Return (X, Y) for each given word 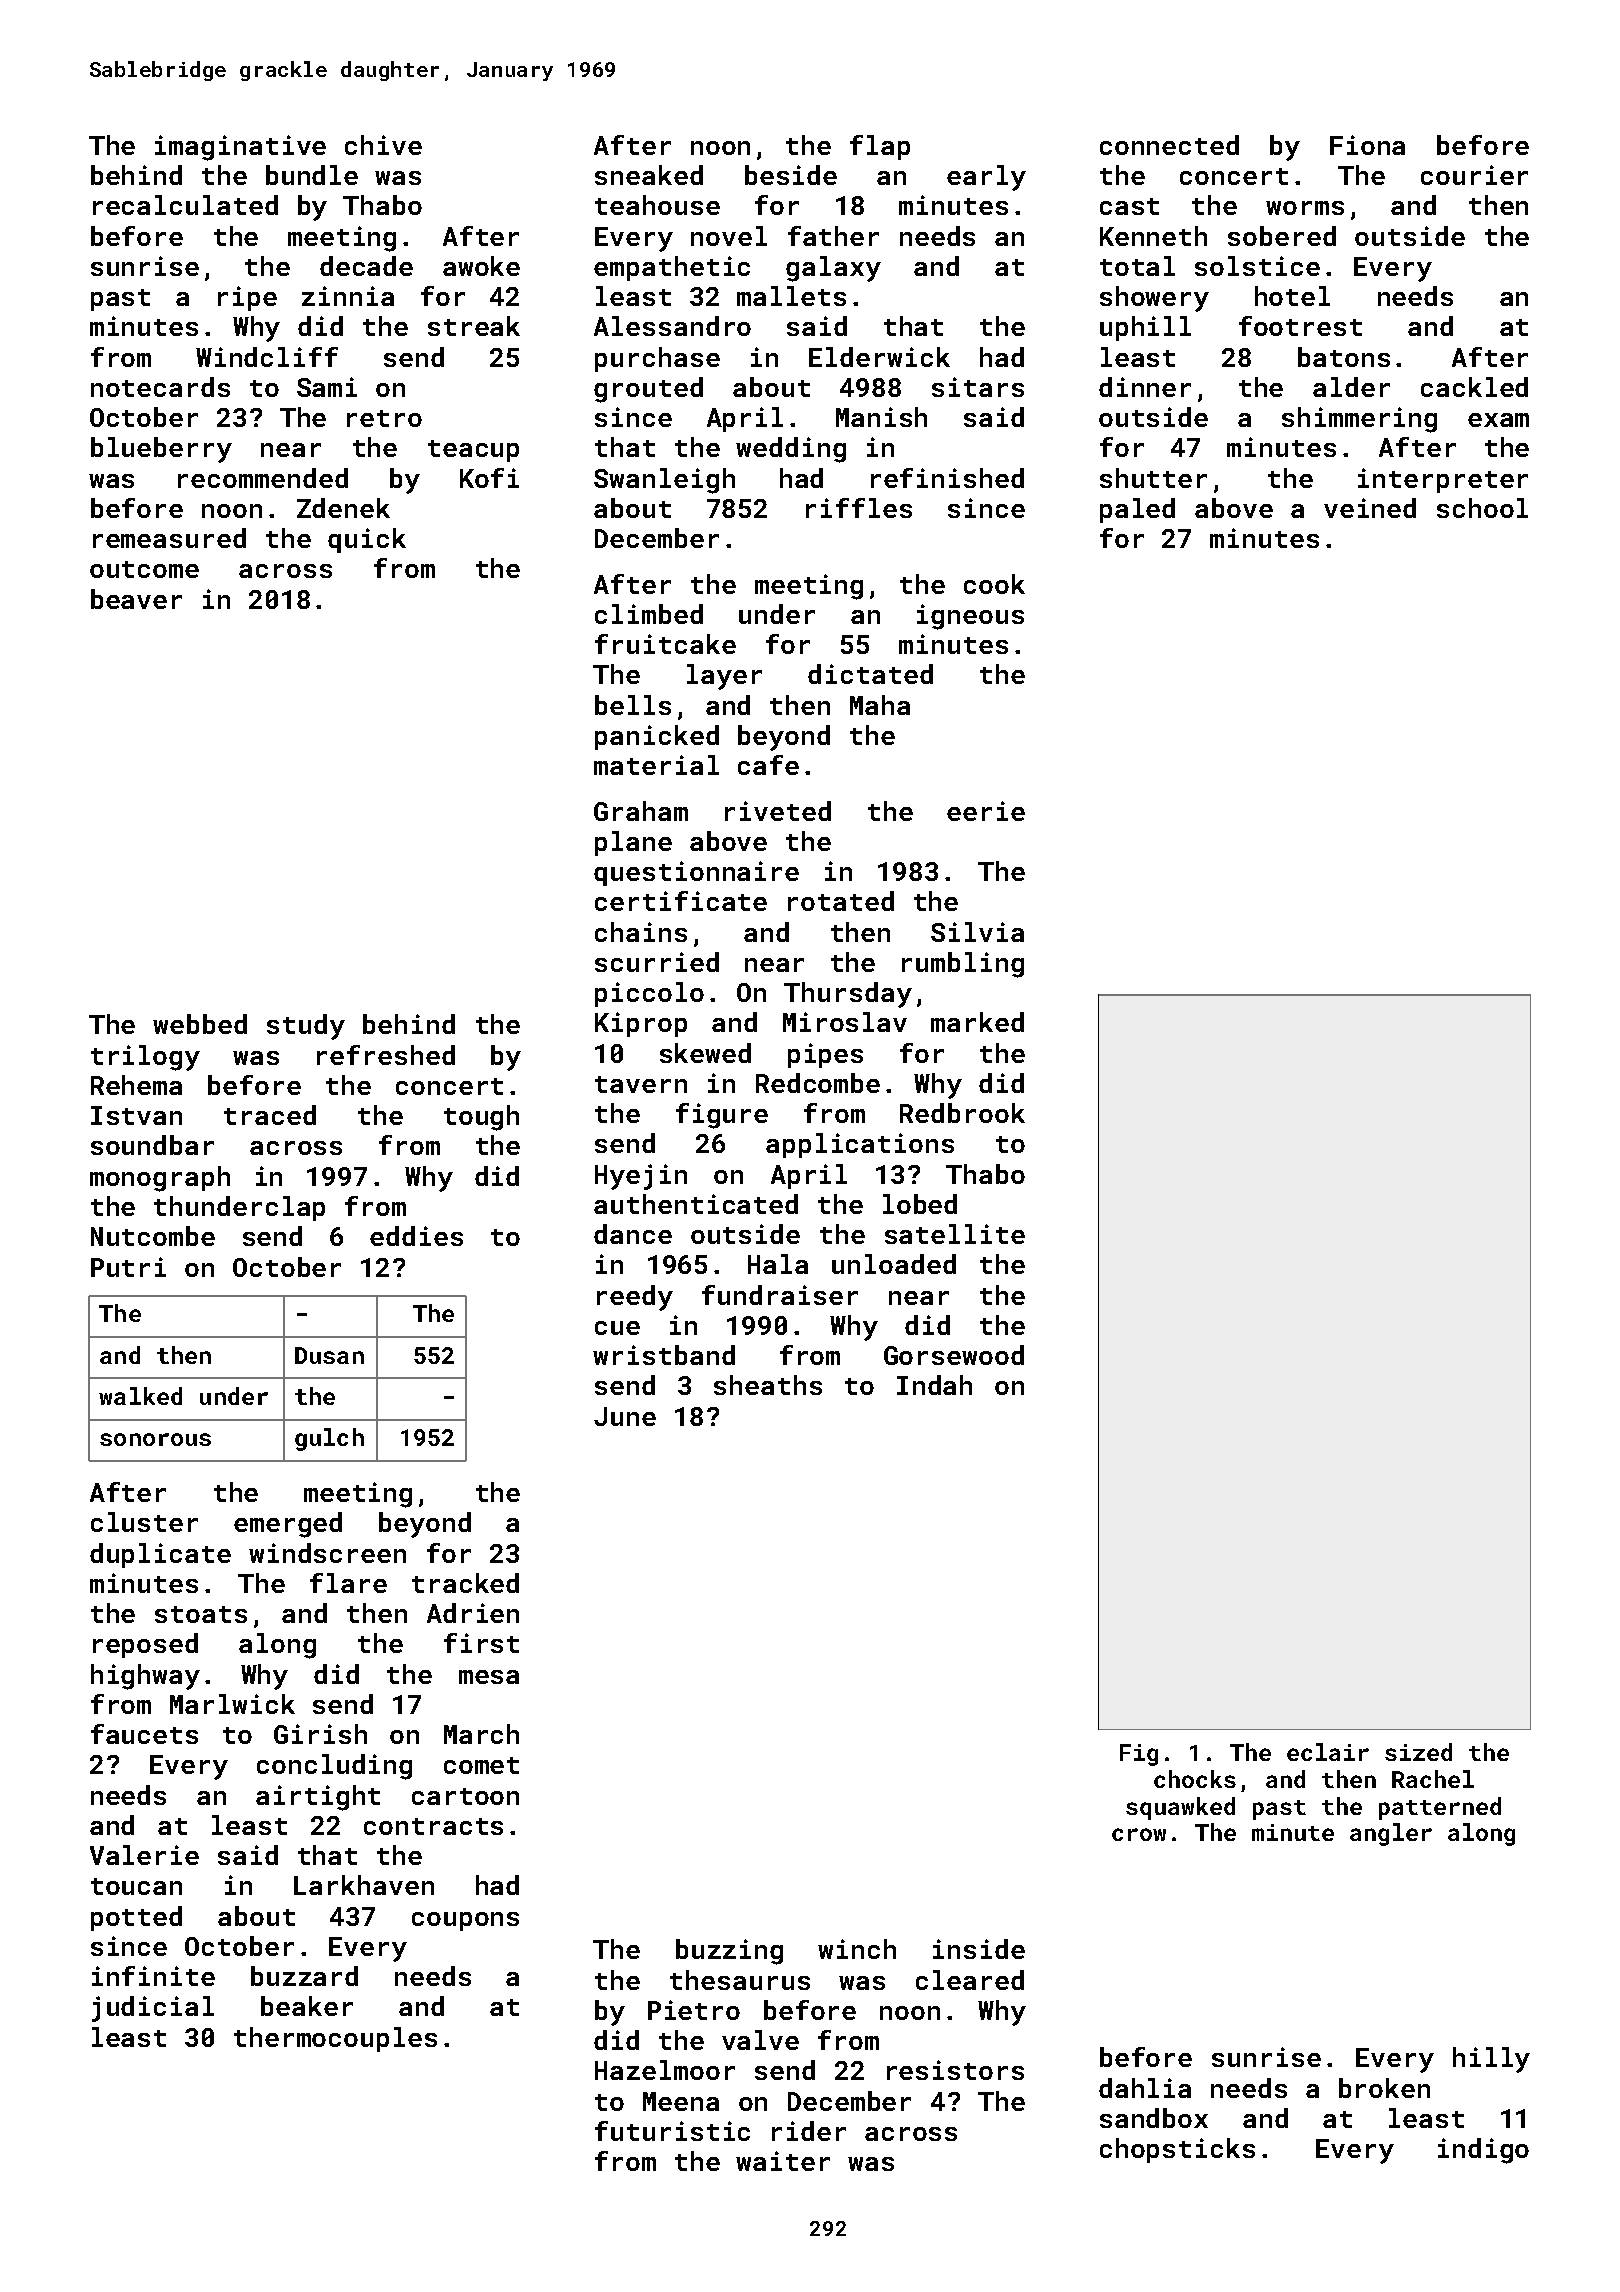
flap (880, 147)
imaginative (240, 148)
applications (860, 1145)
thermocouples (335, 2039)
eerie (986, 811)
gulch (329, 1439)
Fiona (1367, 145)
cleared (970, 1980)
